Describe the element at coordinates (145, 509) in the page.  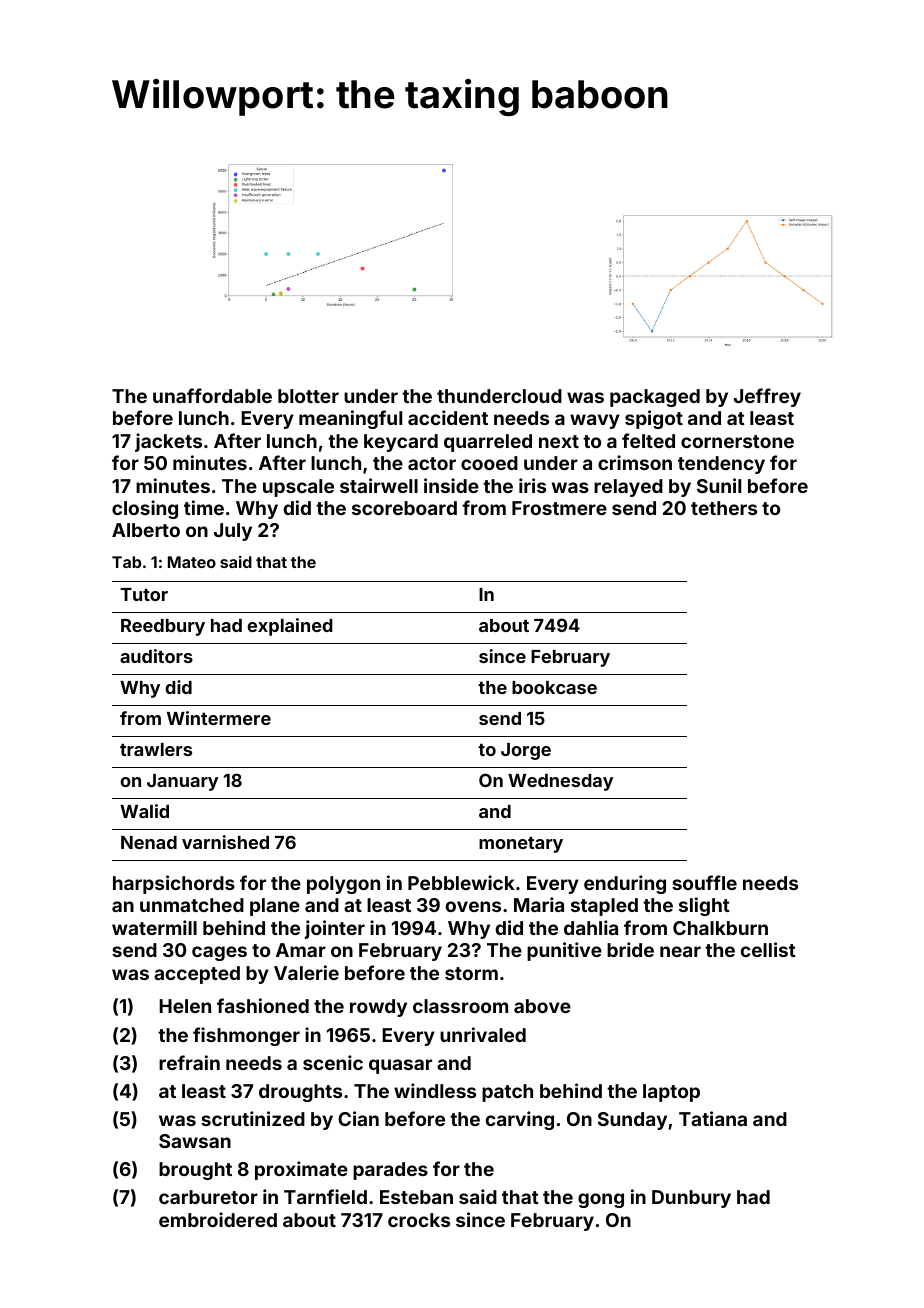
I see `closing` at that location.
